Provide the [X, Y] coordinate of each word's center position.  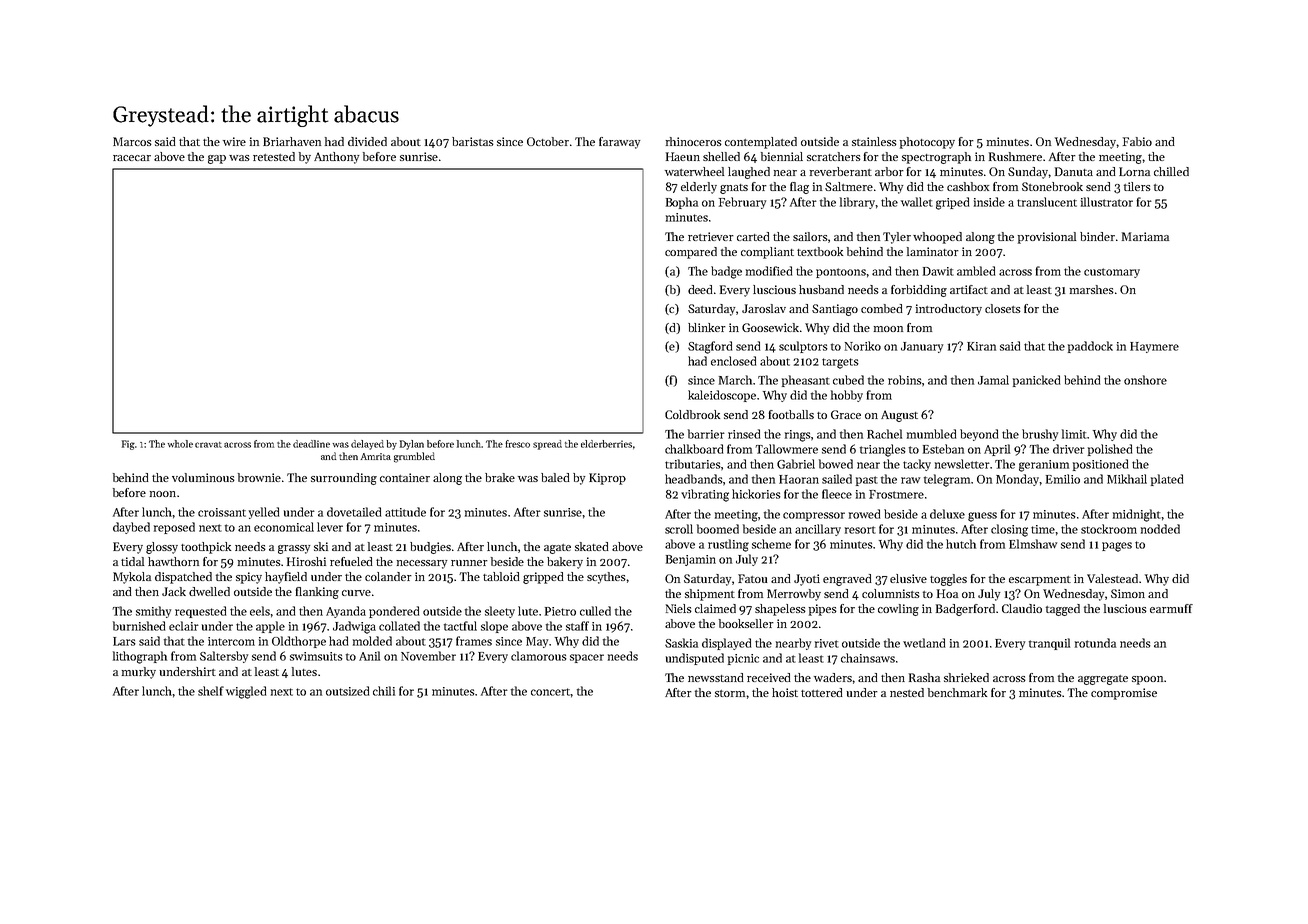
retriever [711, 236]
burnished [139, 626]
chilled [1171, 171]
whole [180, 444]
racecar [132, 158]
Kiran [981, 346]
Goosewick [770, 327]
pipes [823, 610]
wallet [917, 202]
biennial [782, 156]
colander [388, 576]
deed [700, 289]
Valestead [1112, 578]
